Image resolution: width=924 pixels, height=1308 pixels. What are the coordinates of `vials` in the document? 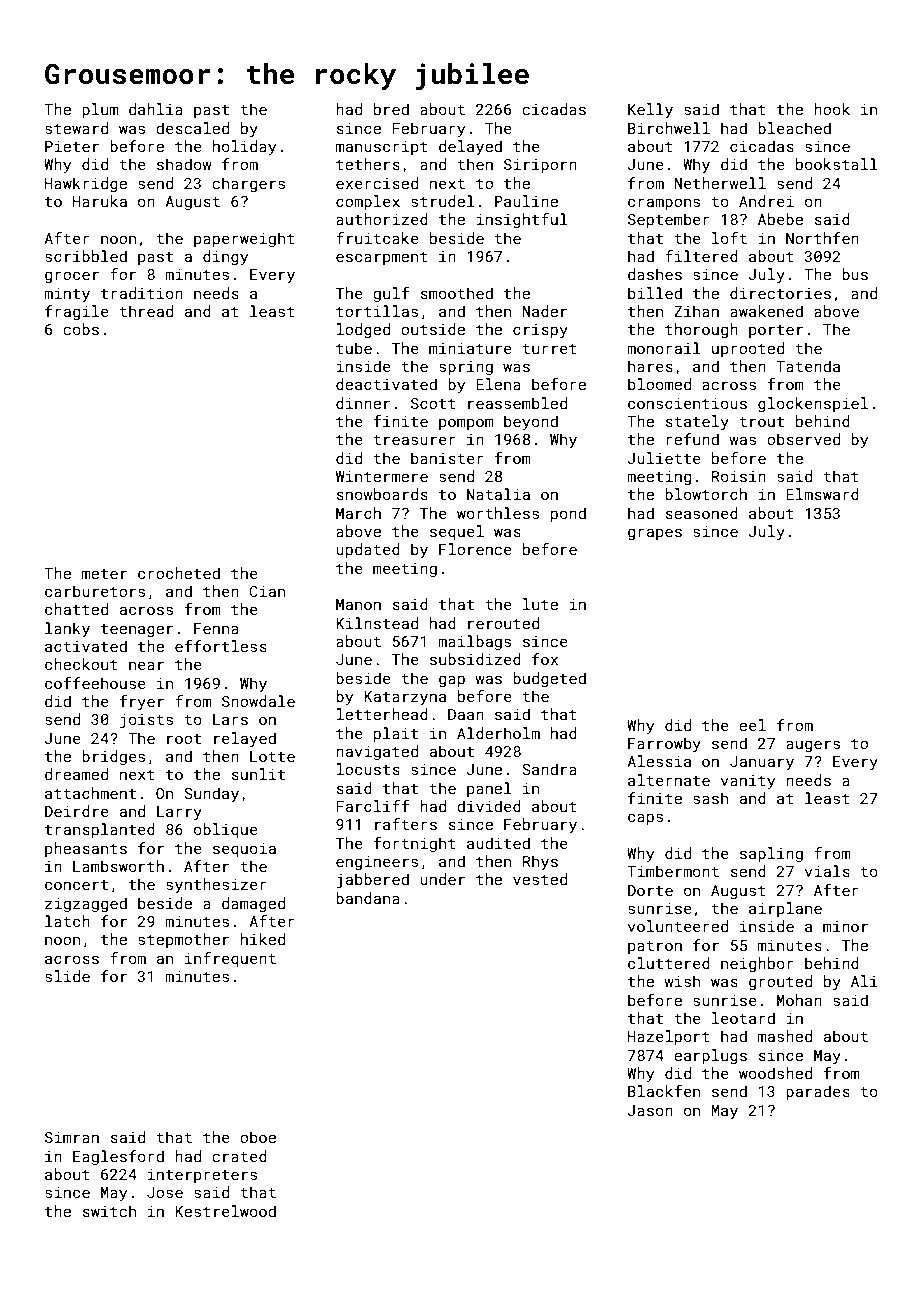 It's located at (827, 871).
